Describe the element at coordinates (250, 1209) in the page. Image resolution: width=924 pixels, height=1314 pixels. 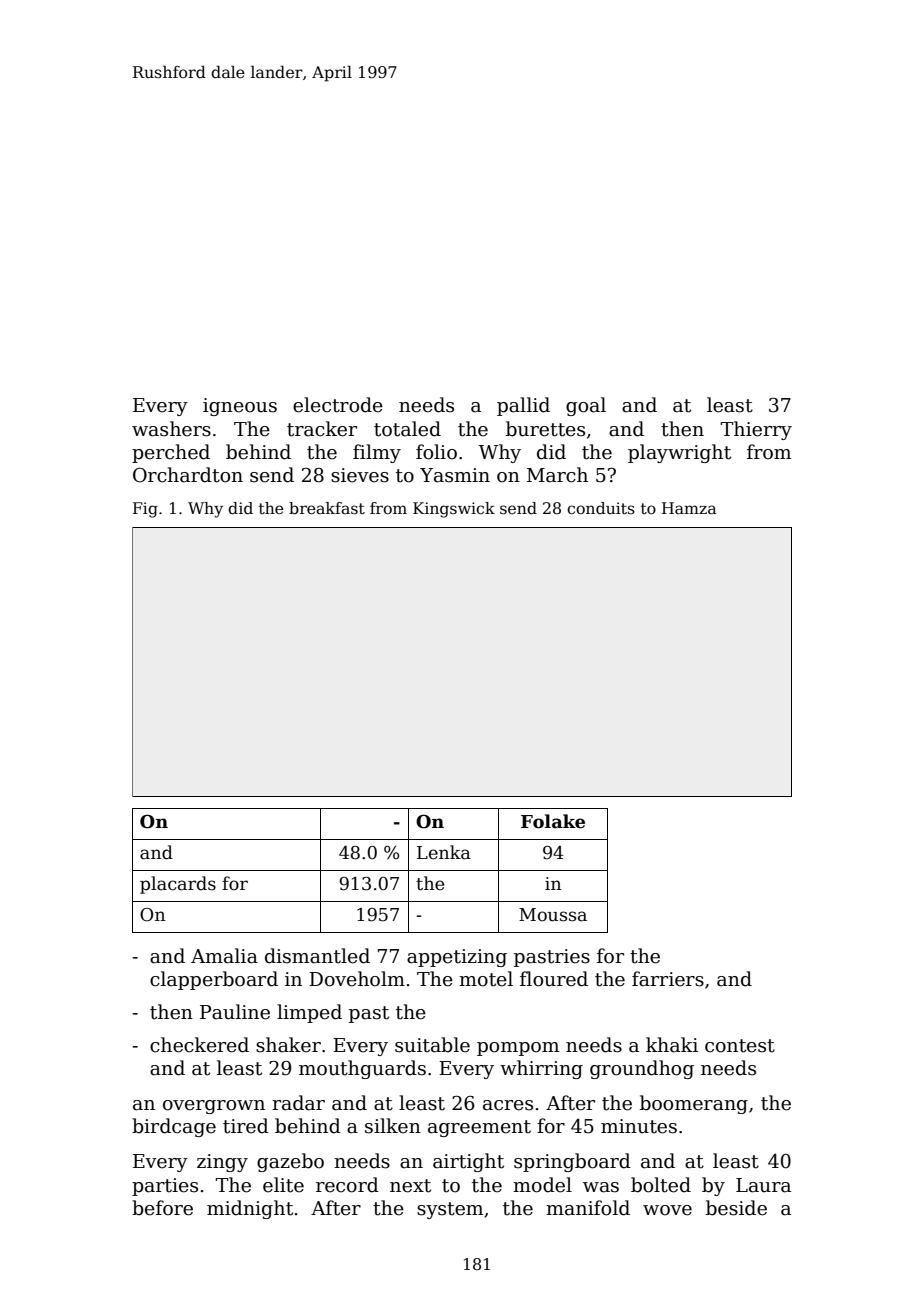
I see `midnight` at that location.
